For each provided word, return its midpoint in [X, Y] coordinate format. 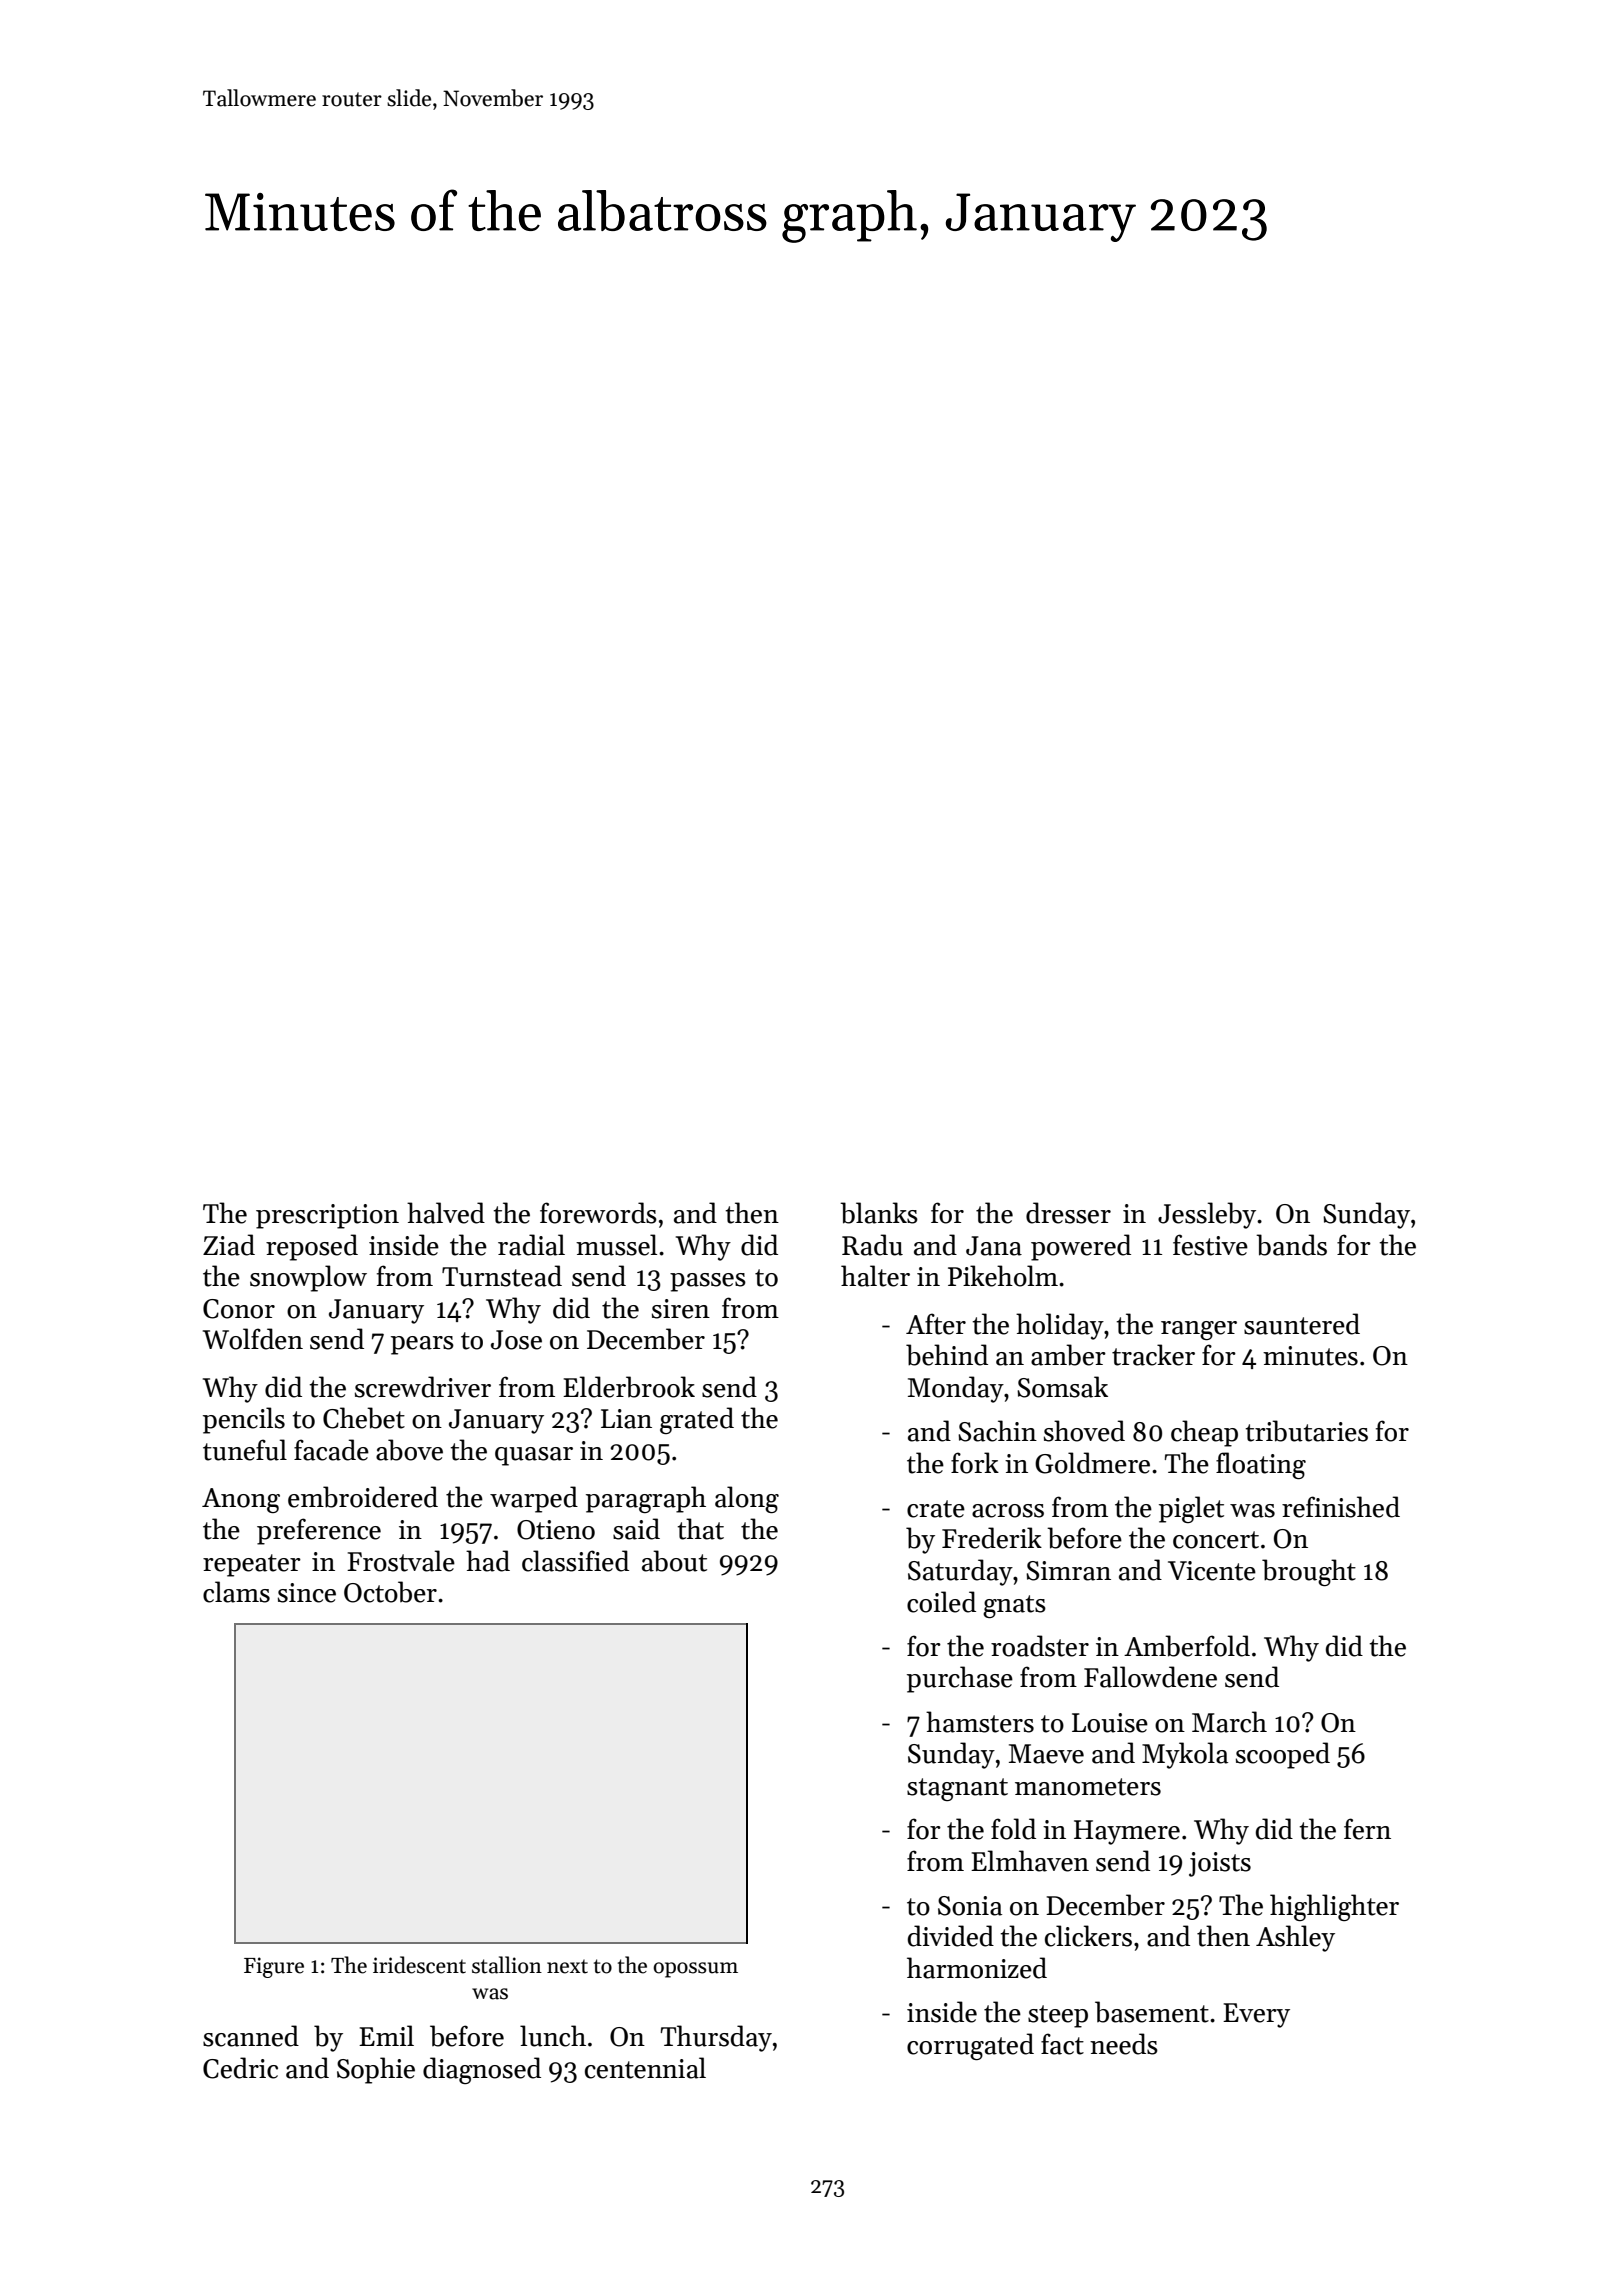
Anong [241, 1500]
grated [697, 1420]
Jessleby [1207, 1215]
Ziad [229, 1245]
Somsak [1062, 1387]
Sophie [376, 2070]
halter [875, 1276]
